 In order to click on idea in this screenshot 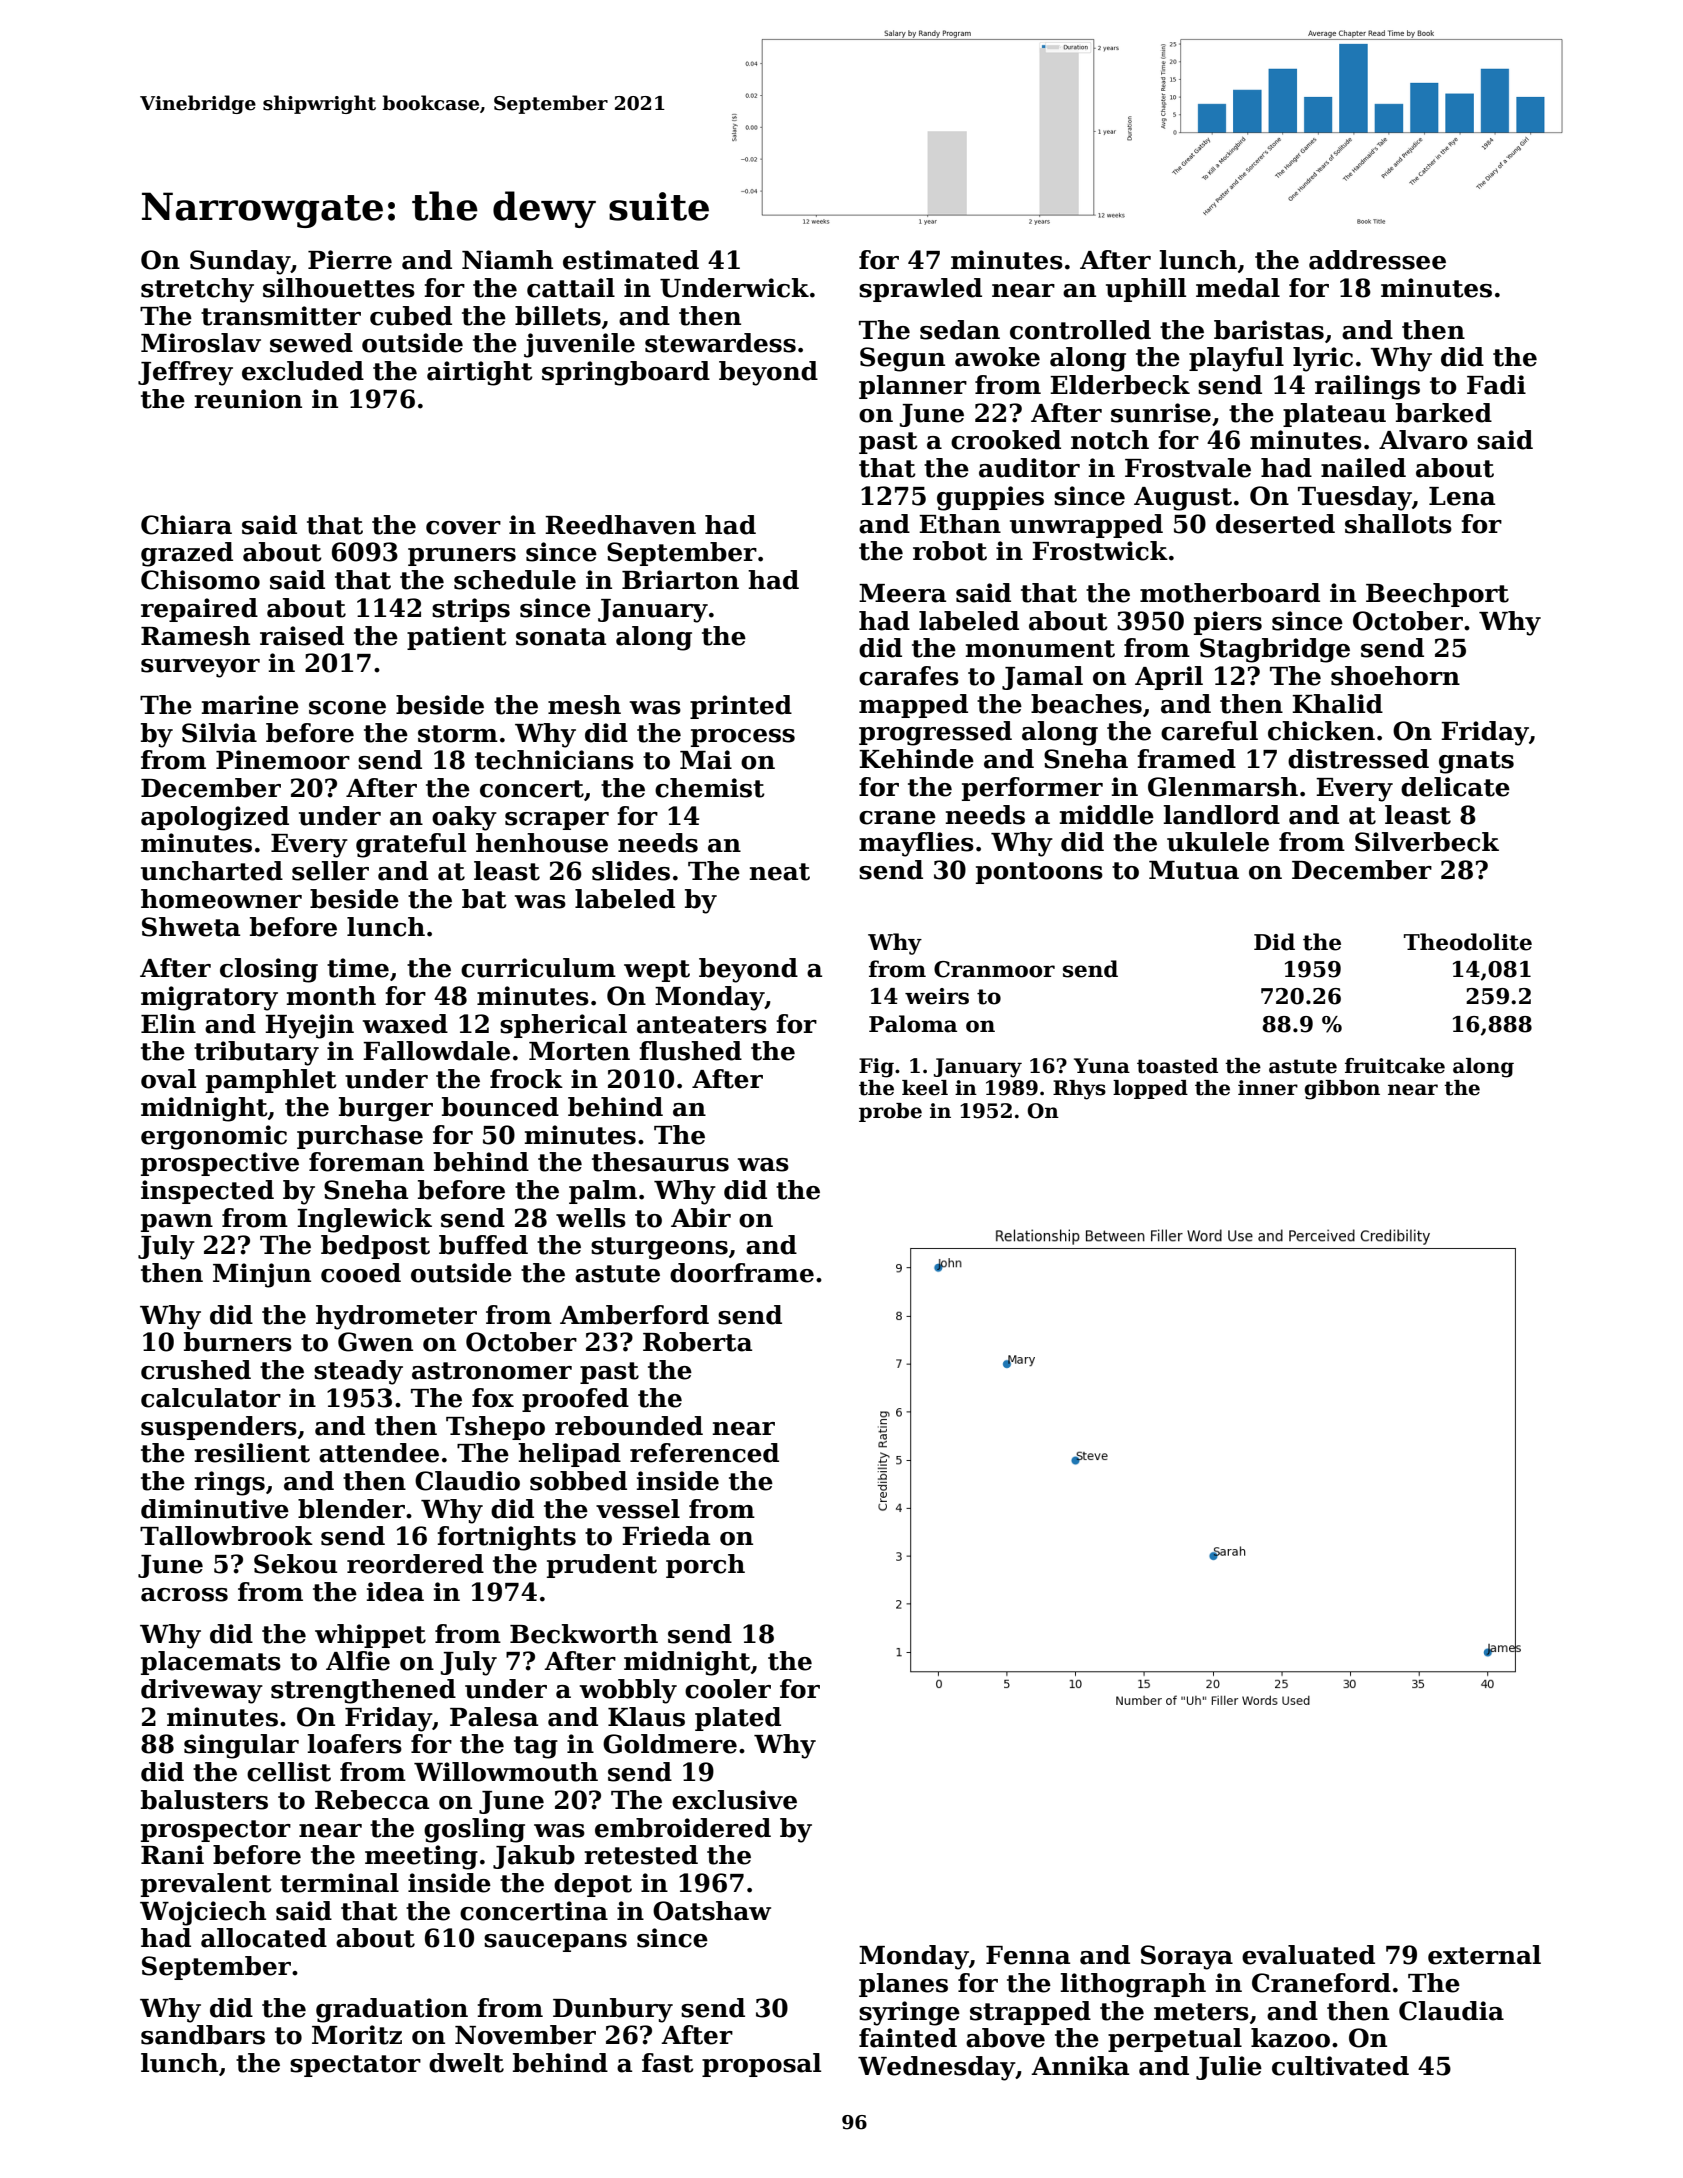, I will do `click(395, 1592)`.
